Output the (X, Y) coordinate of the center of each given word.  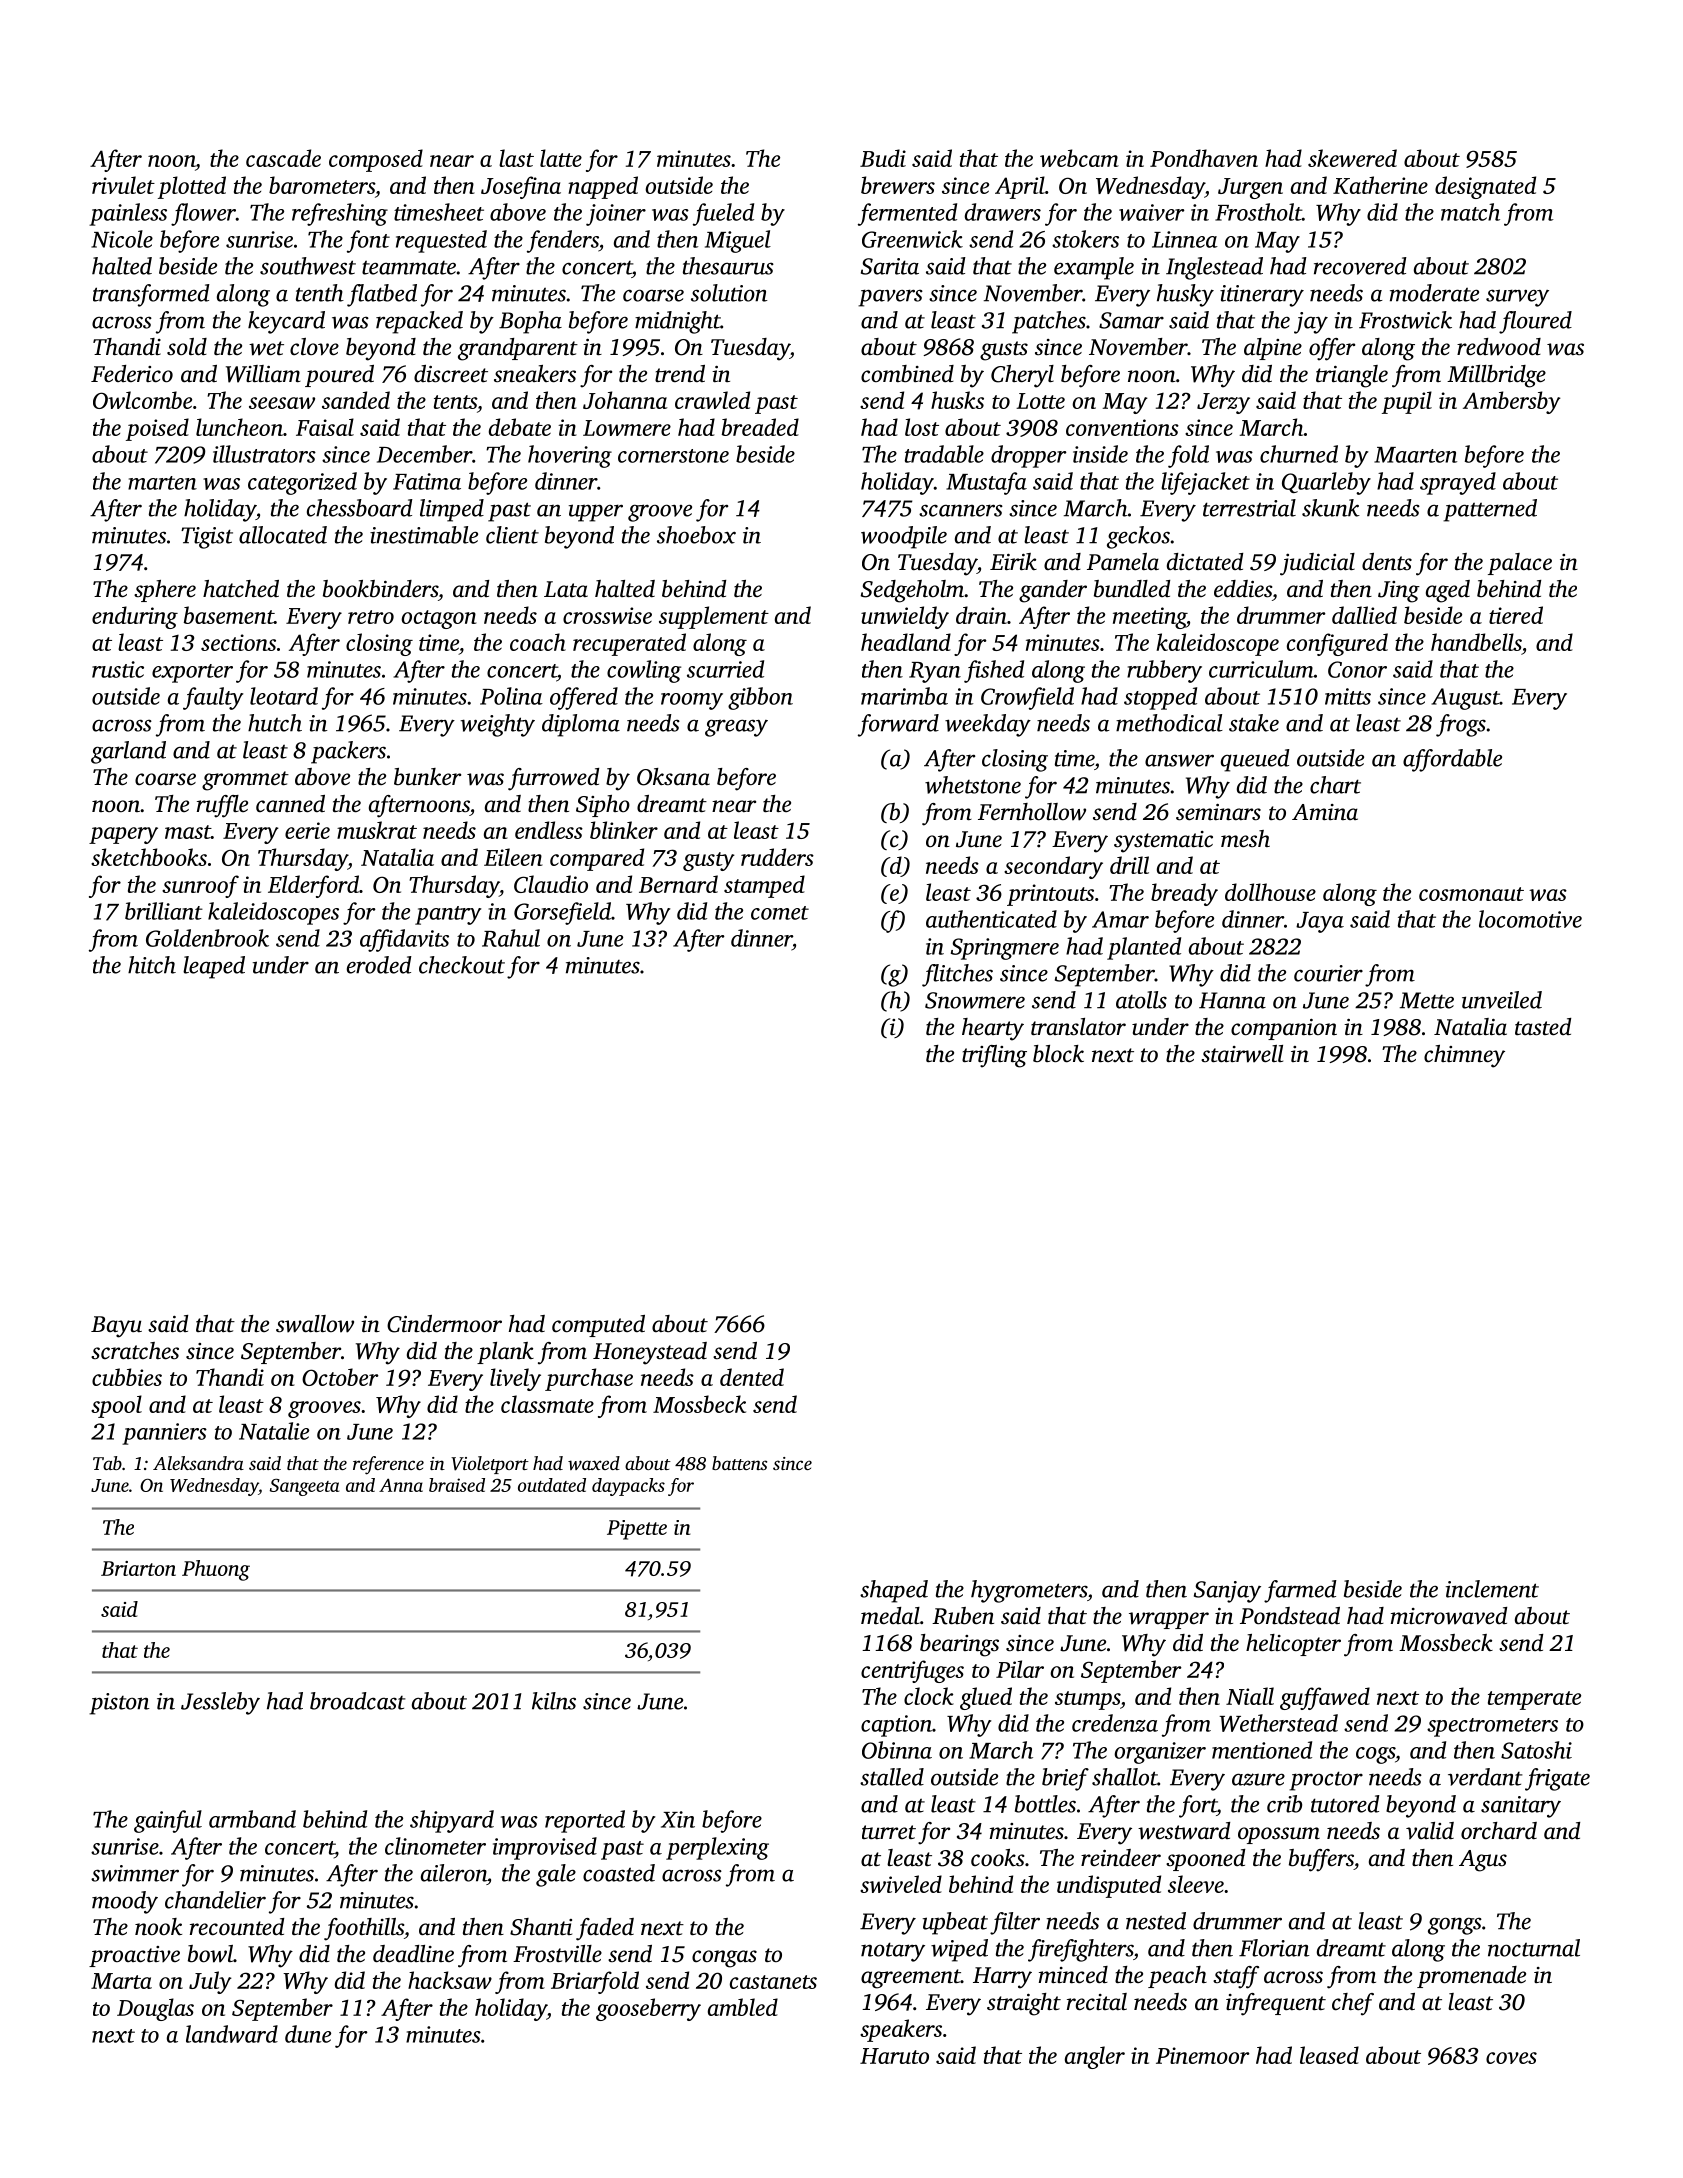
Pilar (1020, 1669)
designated (1485, 187)
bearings (959, 1645)
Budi (883, 158)
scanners (961, 510)
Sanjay (1227, 1592)
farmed (1300, 1591)
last (516, 158)
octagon (439, 619)
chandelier (215, 1900)
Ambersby (1512, 402)
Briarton (138, 1568)
